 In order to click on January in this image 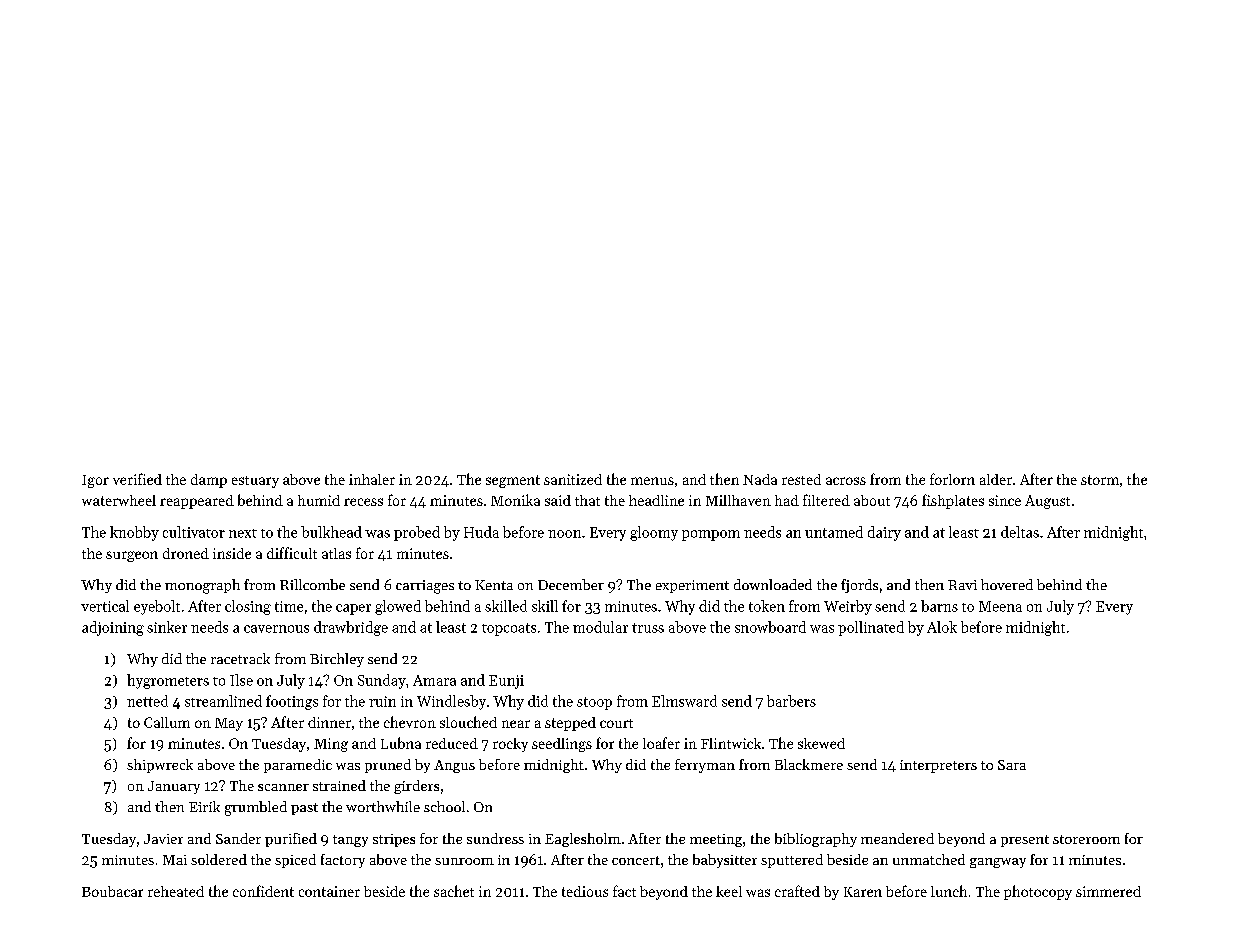, I will do `click(174, 787)`.
